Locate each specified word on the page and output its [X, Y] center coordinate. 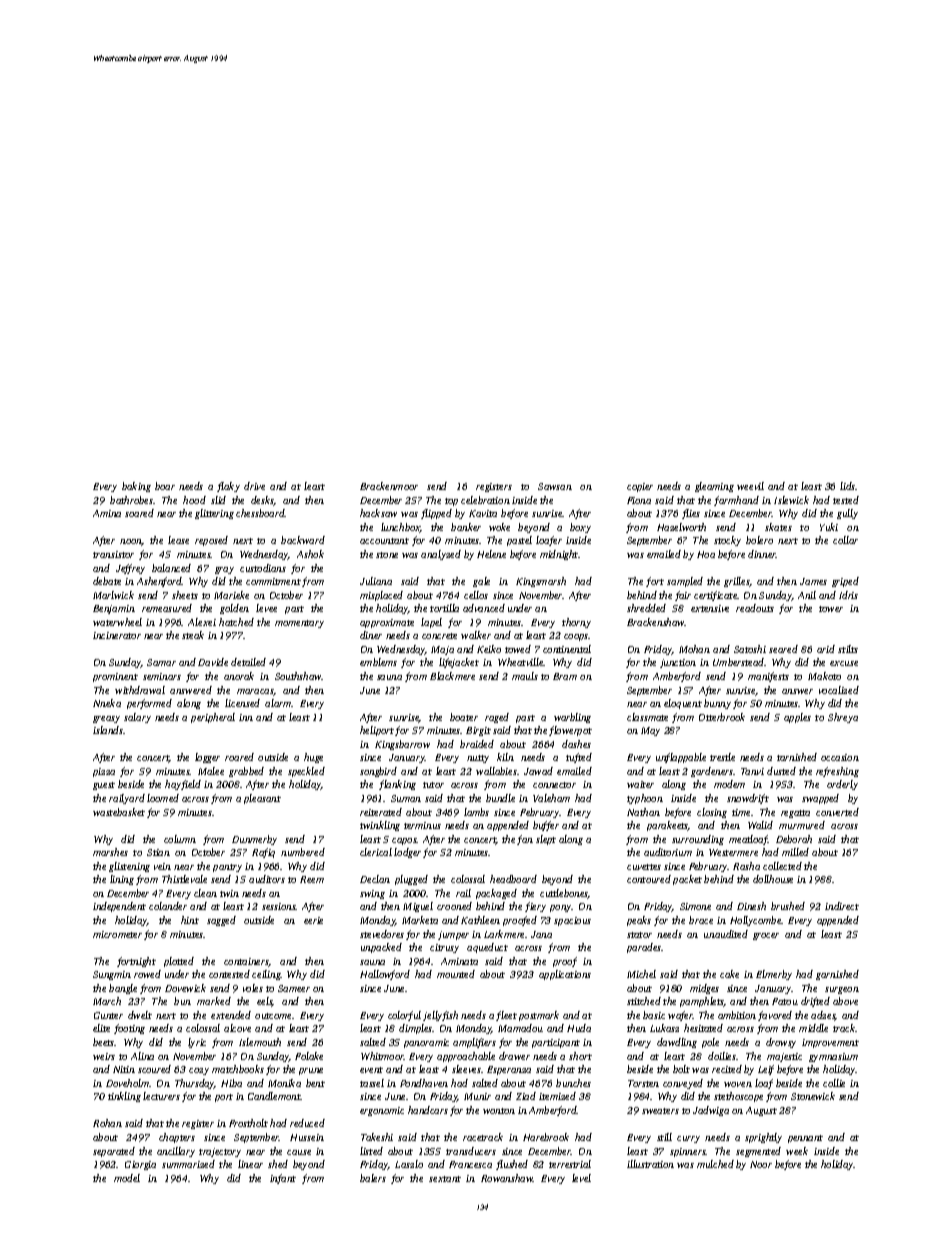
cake [729, 974]
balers [373, 1178]
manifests [768, 677]
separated [114, 1152]
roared [239, 757]
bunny [717, 704]
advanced [484, 608]
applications [565, 975]
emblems [378, 662]
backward [303, 540]
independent [119, 907]
